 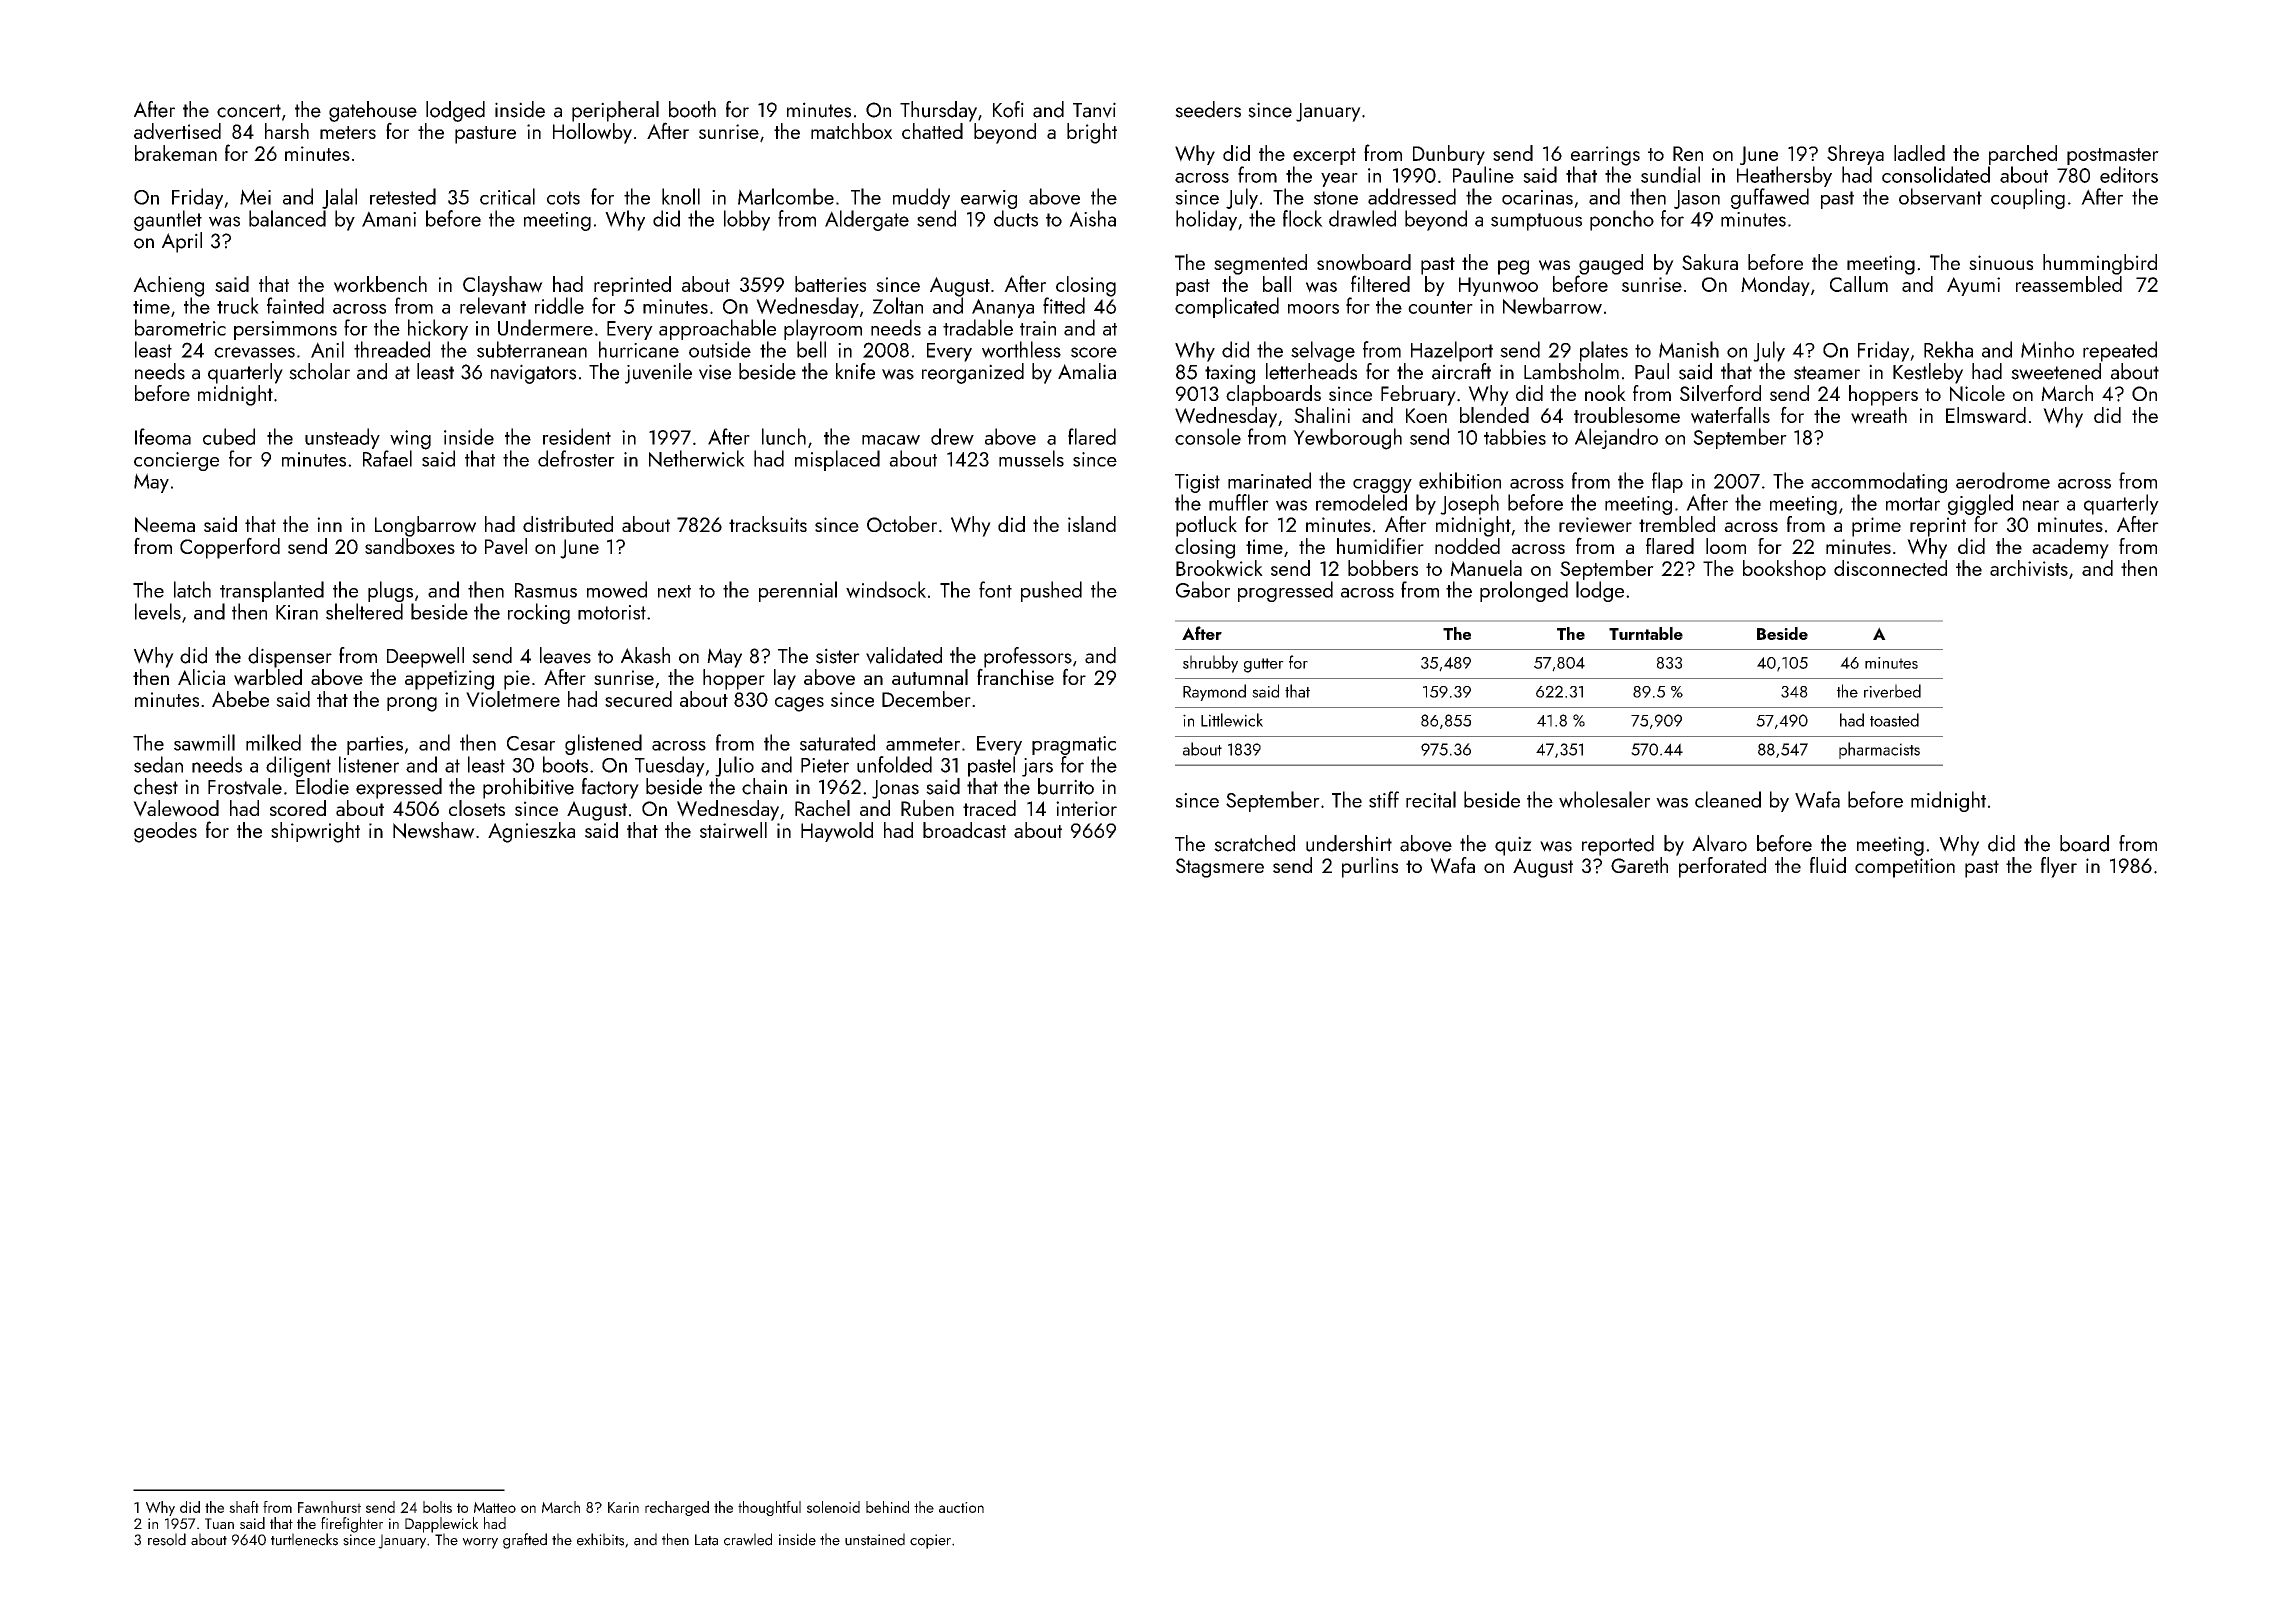 What do you see at coordinates (2059, 867) in the image?
I see `flyer` at bounding box center [2059, 867].
